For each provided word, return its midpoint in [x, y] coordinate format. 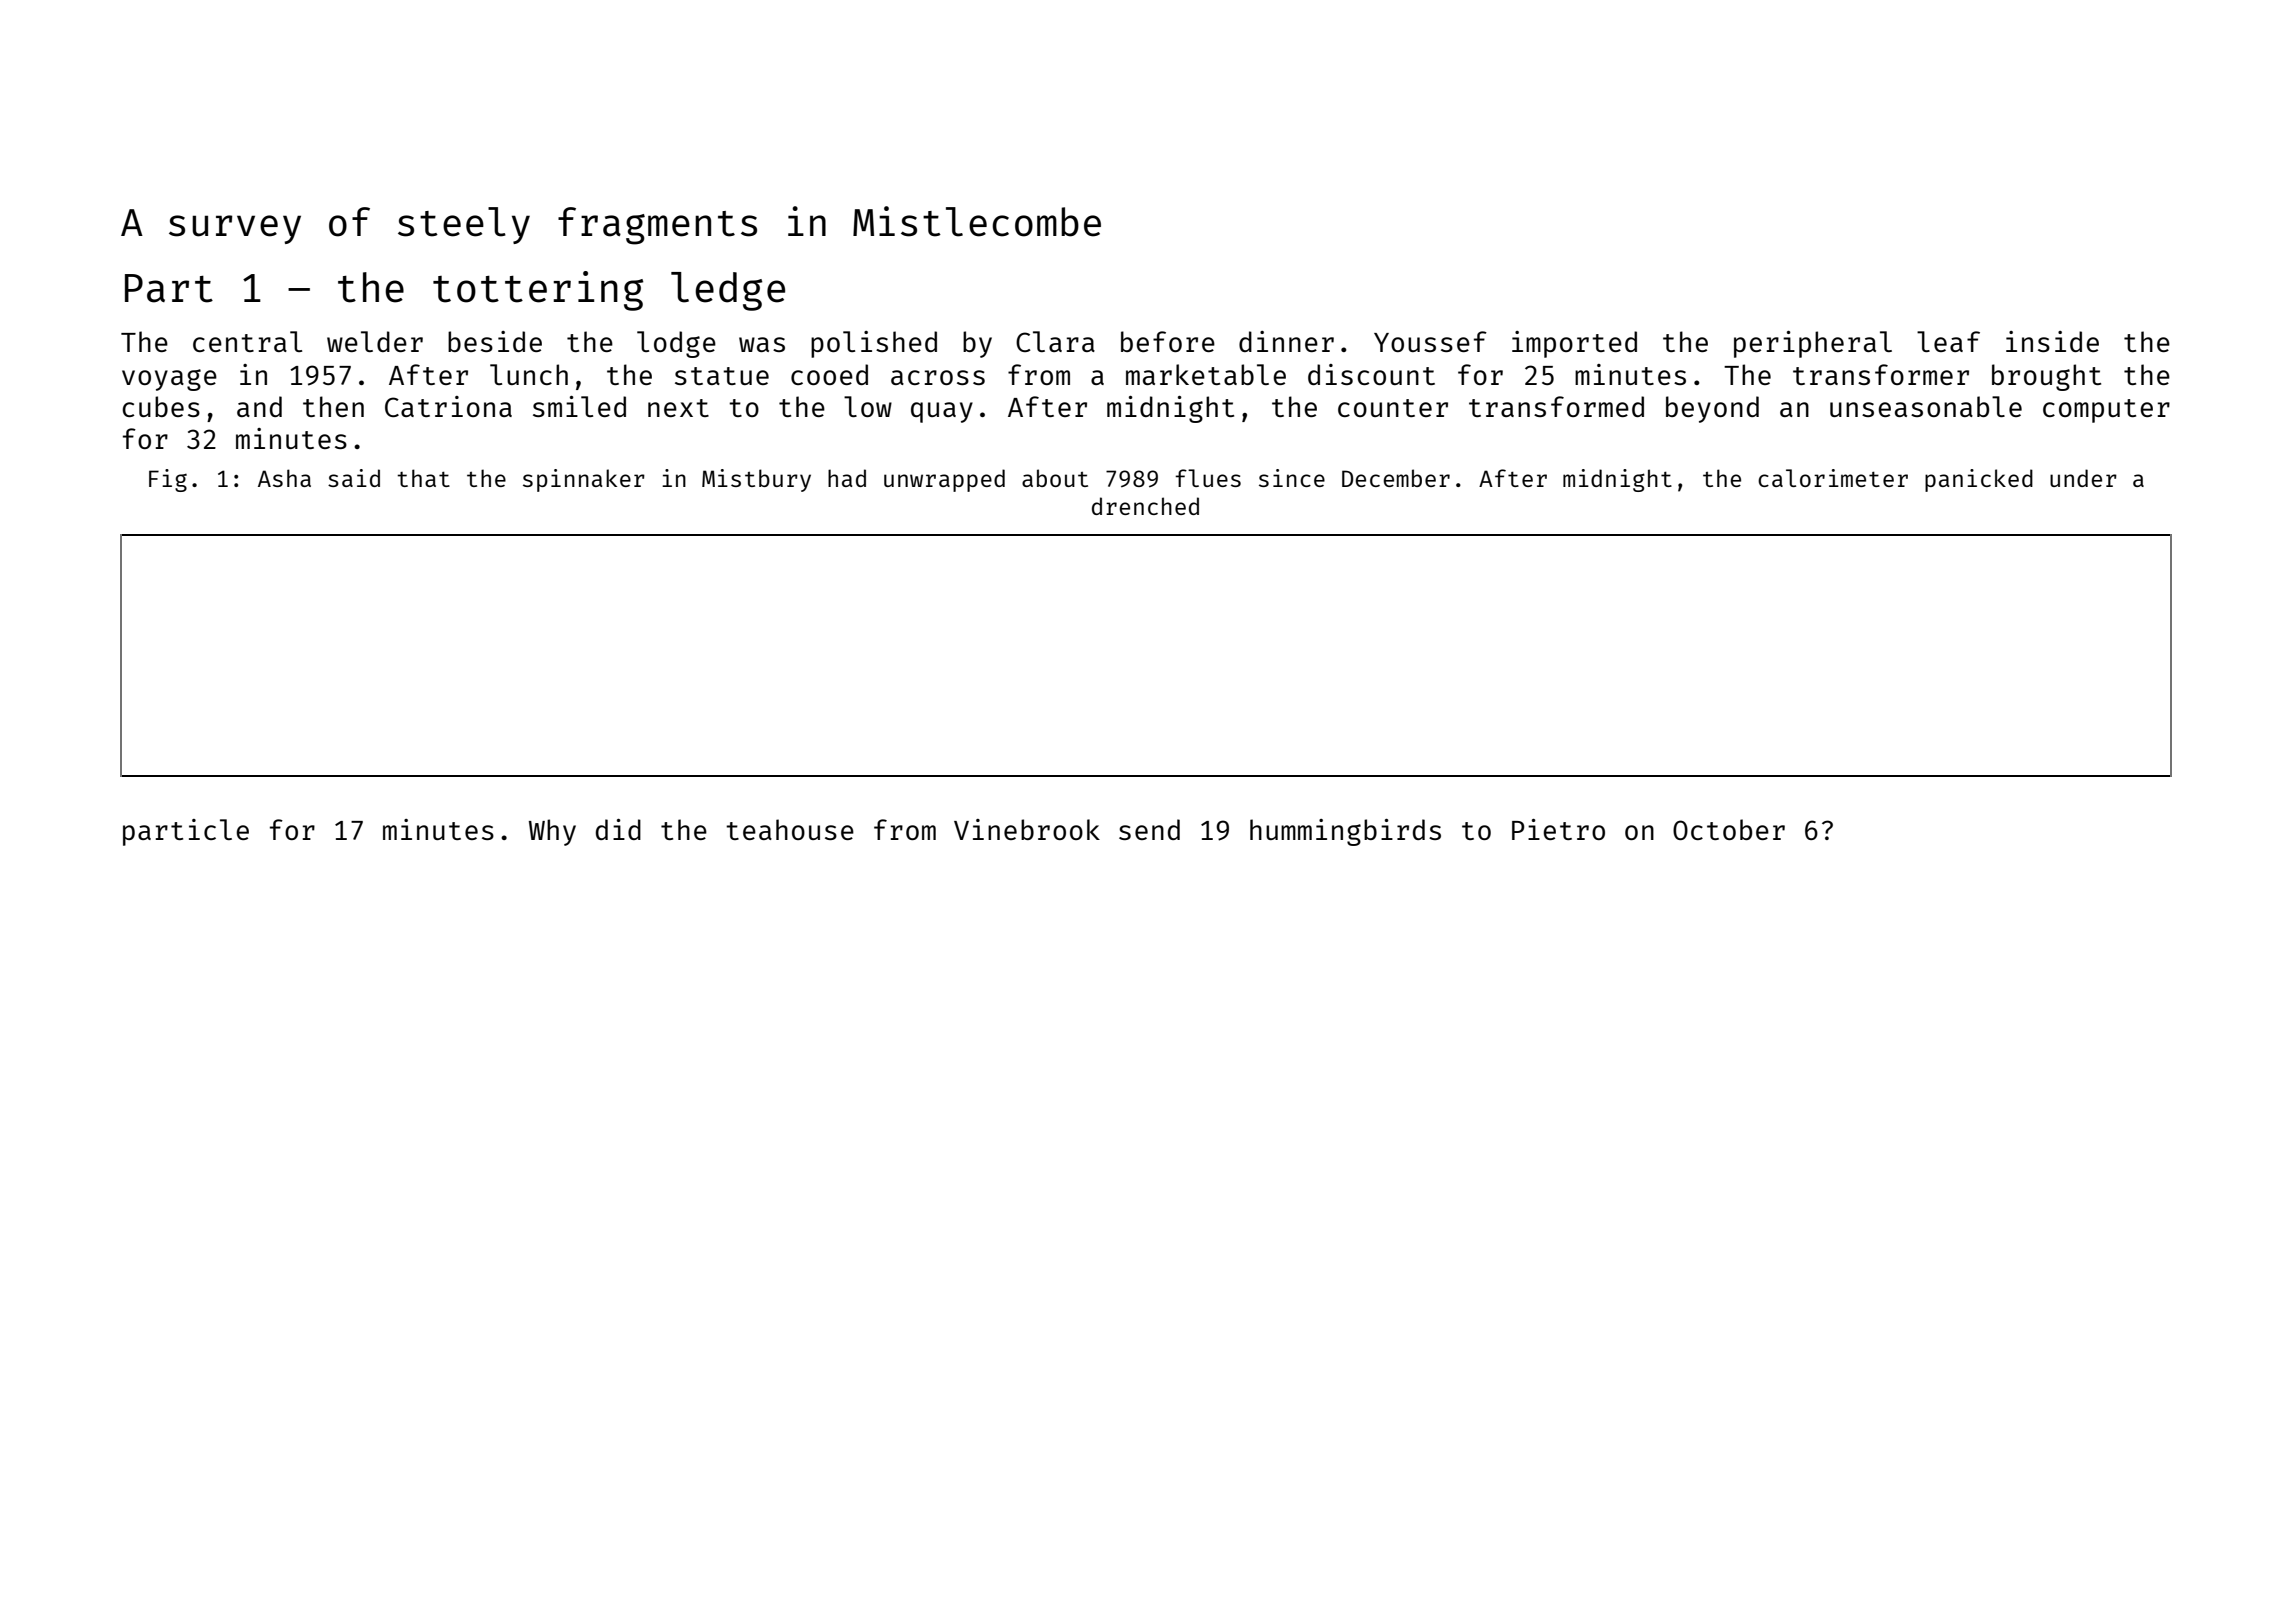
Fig [168, 480]
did [618, 829]
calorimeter [1833, 478]
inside [2052, 341]
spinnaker [584, 480]
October [1729, 829]
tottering [538, 291]
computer [2106, 411]
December [1396, 478]
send [1149, 829]
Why [552, 832]
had [847, 478]
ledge [728, 291]
